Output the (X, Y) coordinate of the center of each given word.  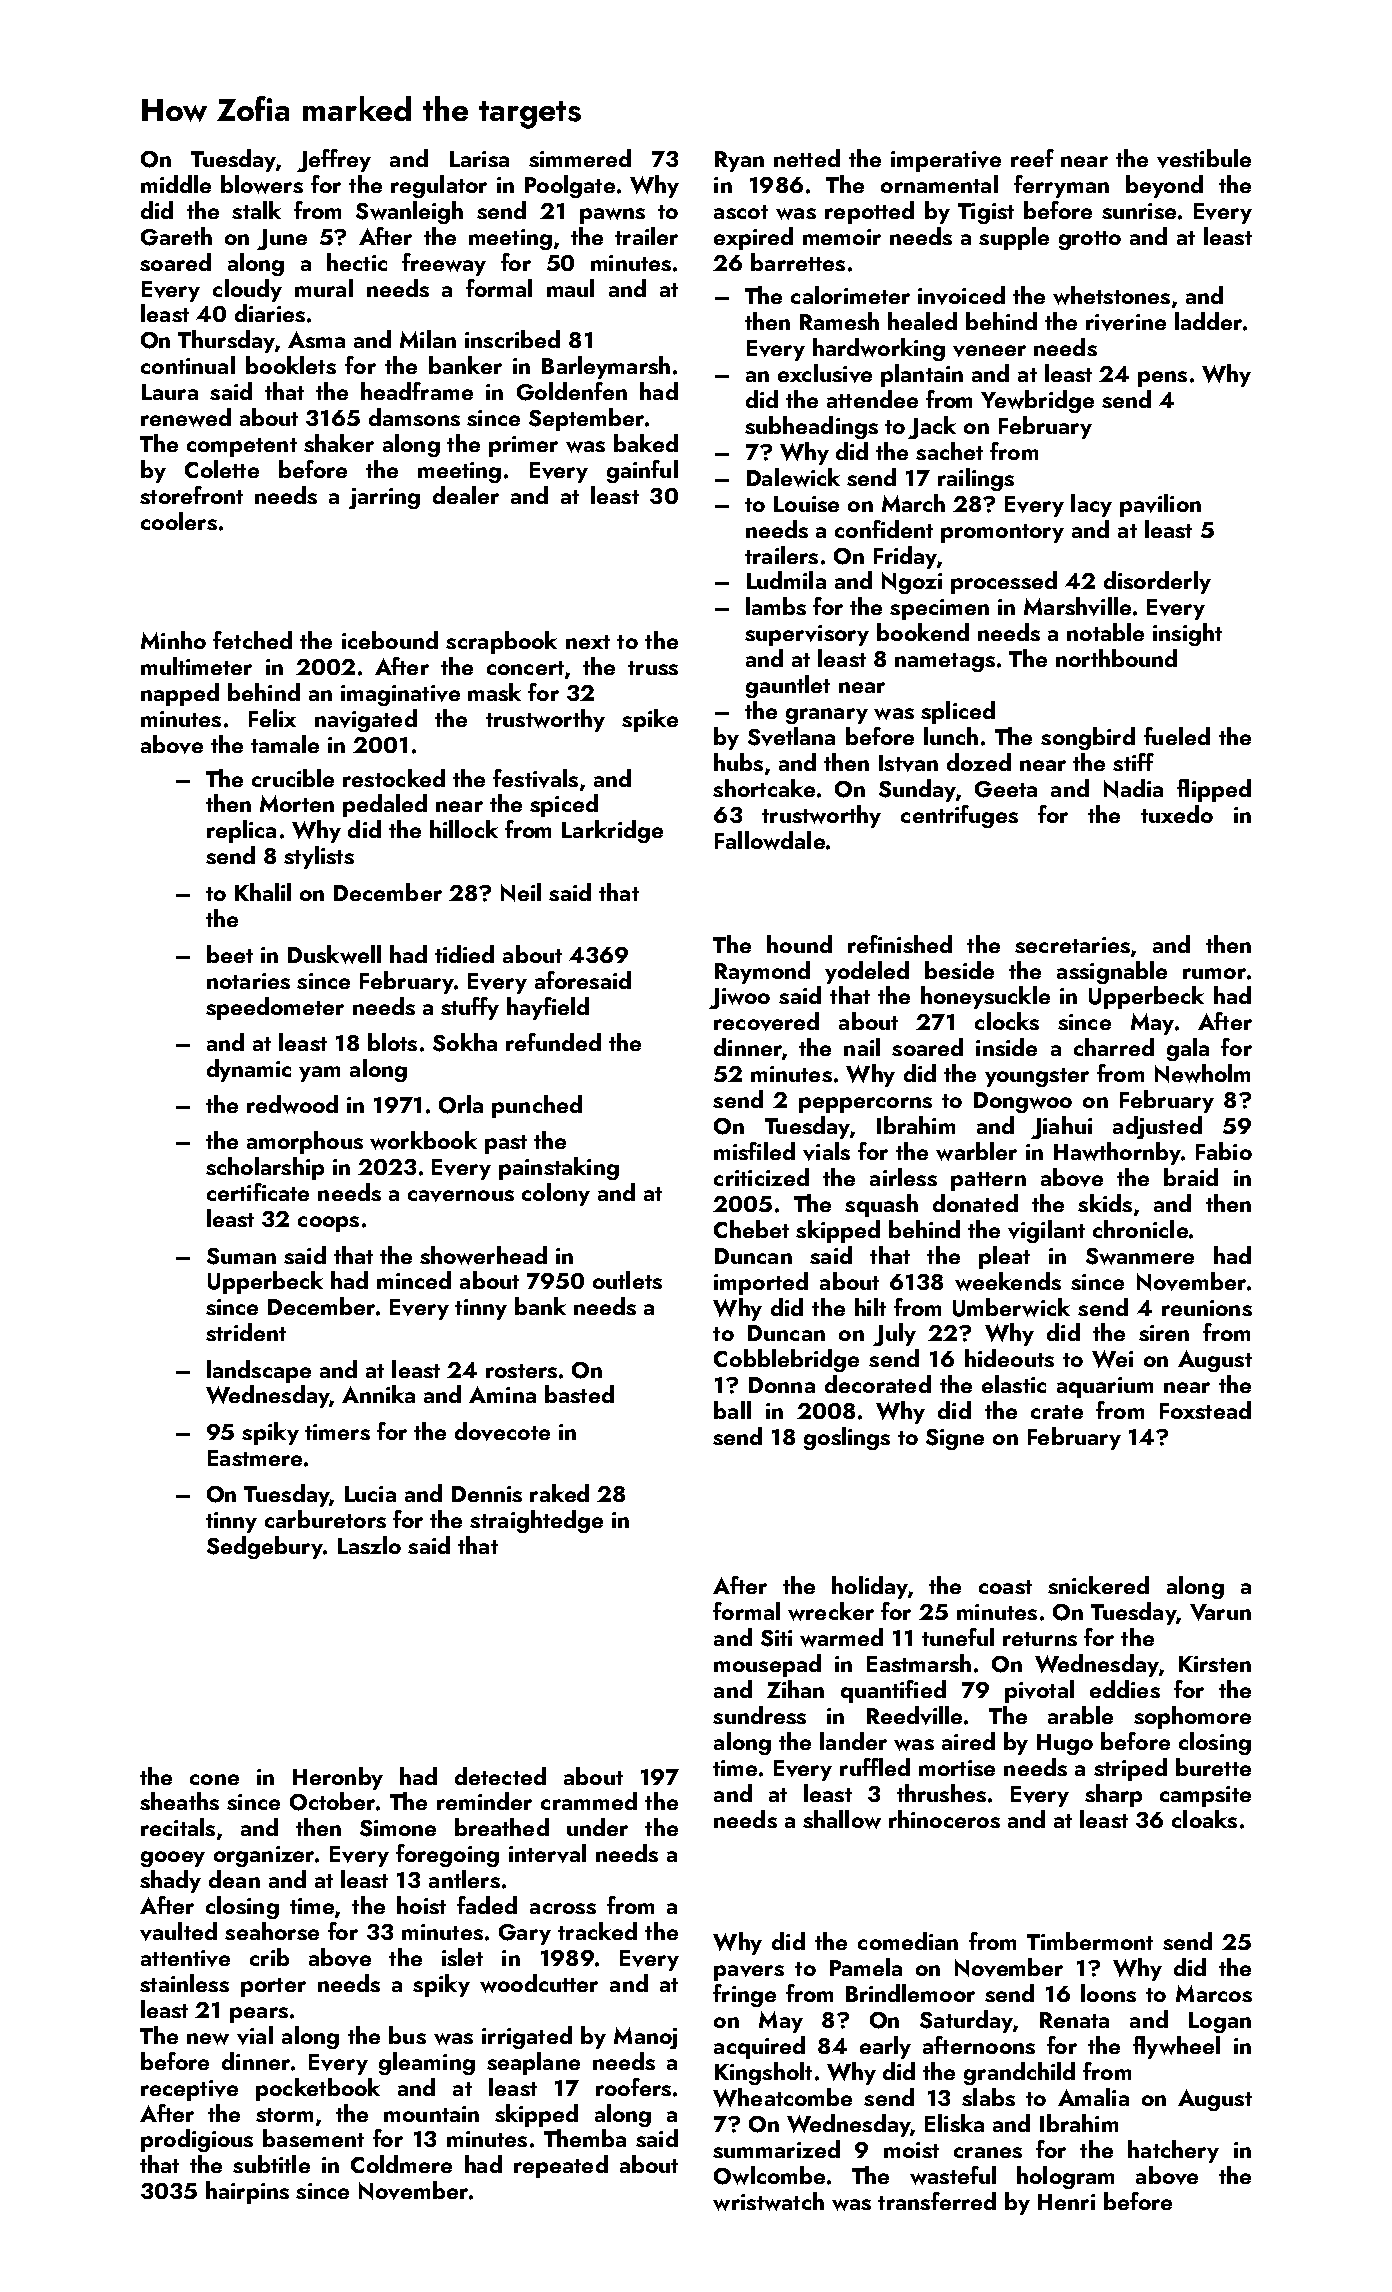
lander (853, 1741)
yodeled (867, 972)
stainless (184, 1983)
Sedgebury (265, 1547)
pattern (988, 1181)
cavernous (461, 1196)
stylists (319, 857)
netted (807, 158)
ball (732, 1410)
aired (968, 1741)
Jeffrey (334, 160)
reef (1032, 158)
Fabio (1224, 1151)
